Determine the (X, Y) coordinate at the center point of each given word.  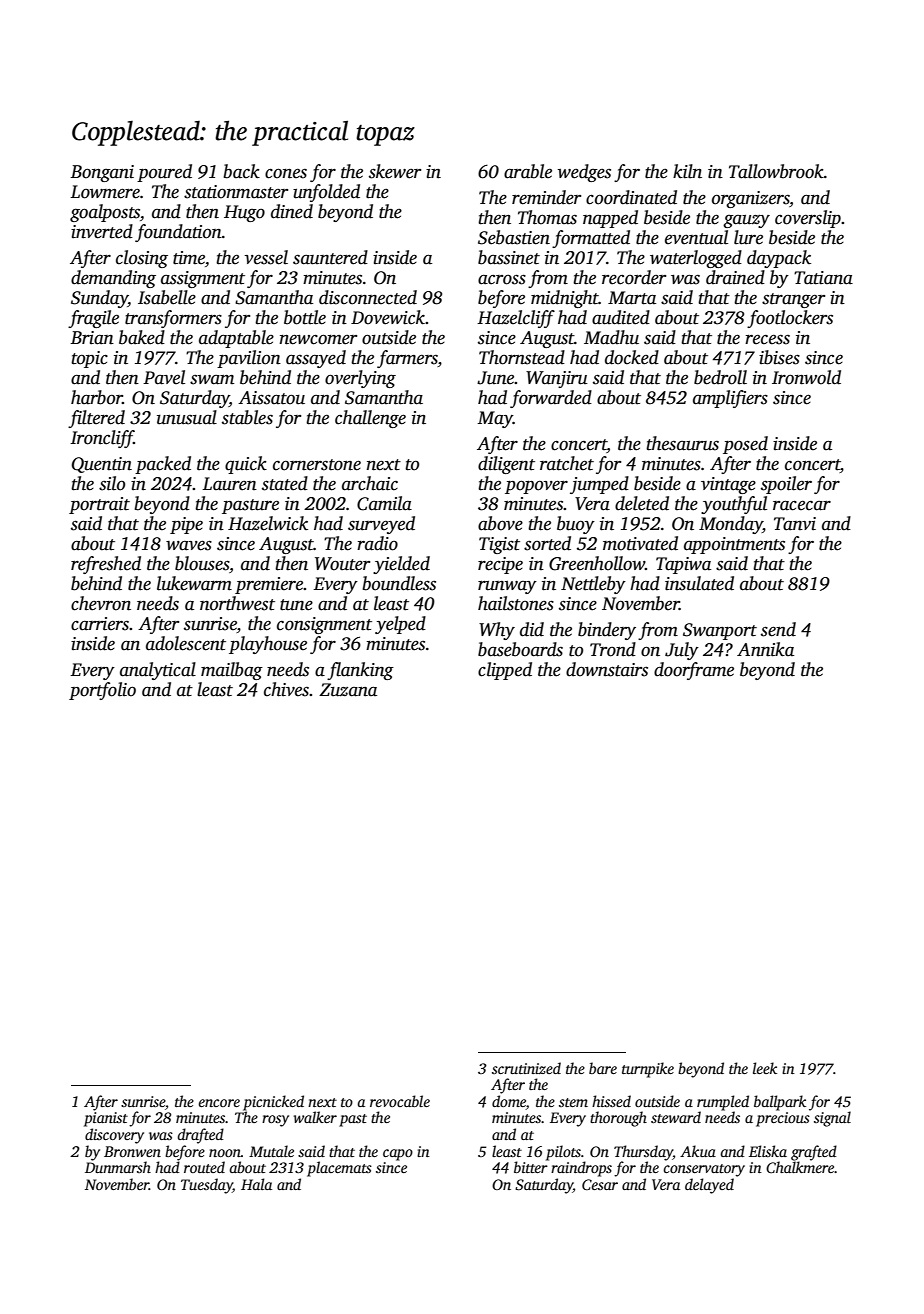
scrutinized (526, 1068)
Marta (632, 298)
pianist (106, 1119)
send (778, 629)
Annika (765, 649)
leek (765, 1068)
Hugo (244, 213)
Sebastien (514, 237)
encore (219, 1103)
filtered (96, 419)
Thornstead (522, 357)
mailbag (232, 671)
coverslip (808, 219)
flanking (360, 671)
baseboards (520, 649)
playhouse (268, 645)
